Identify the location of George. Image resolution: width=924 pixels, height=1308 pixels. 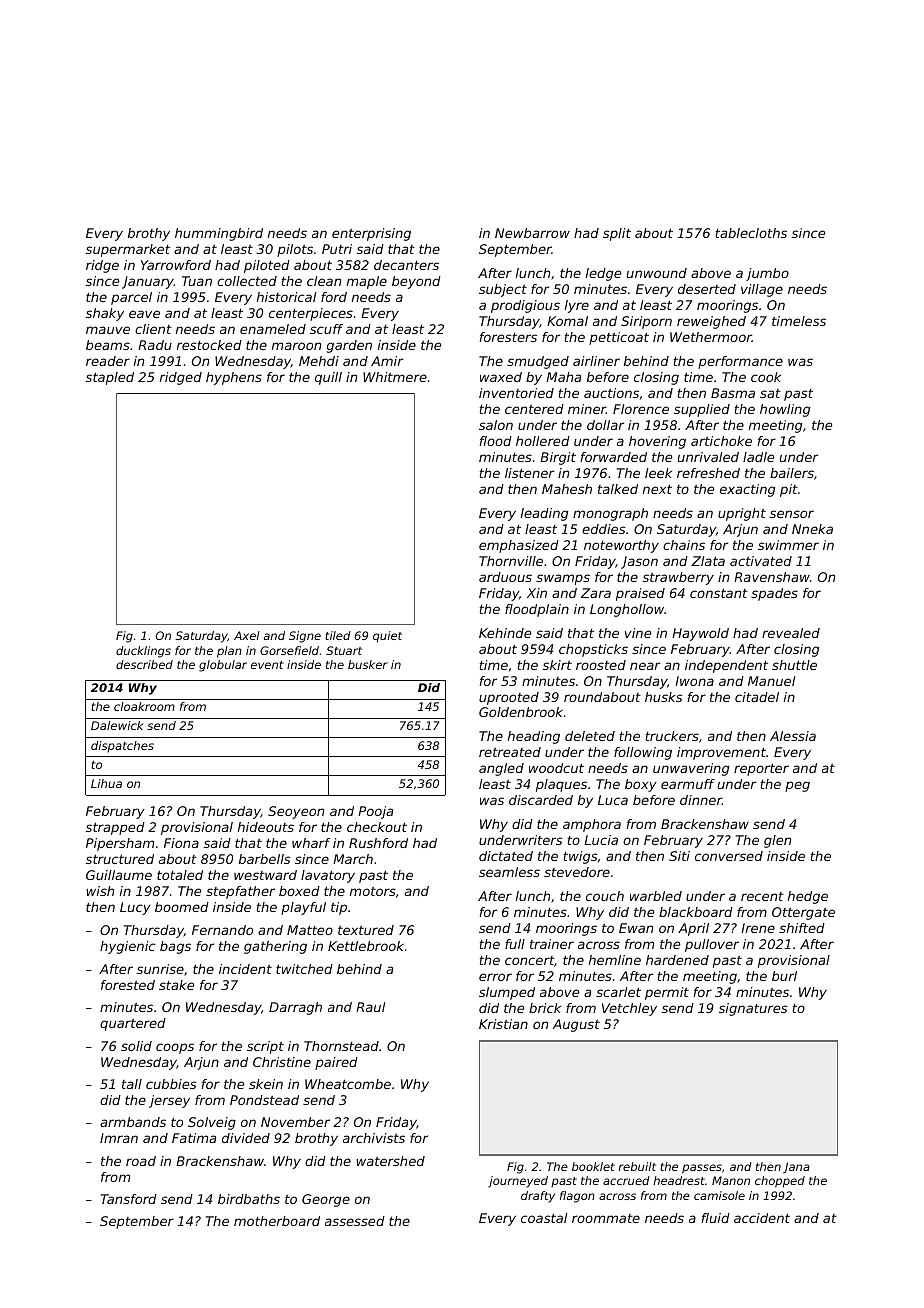
(326, 1200).
